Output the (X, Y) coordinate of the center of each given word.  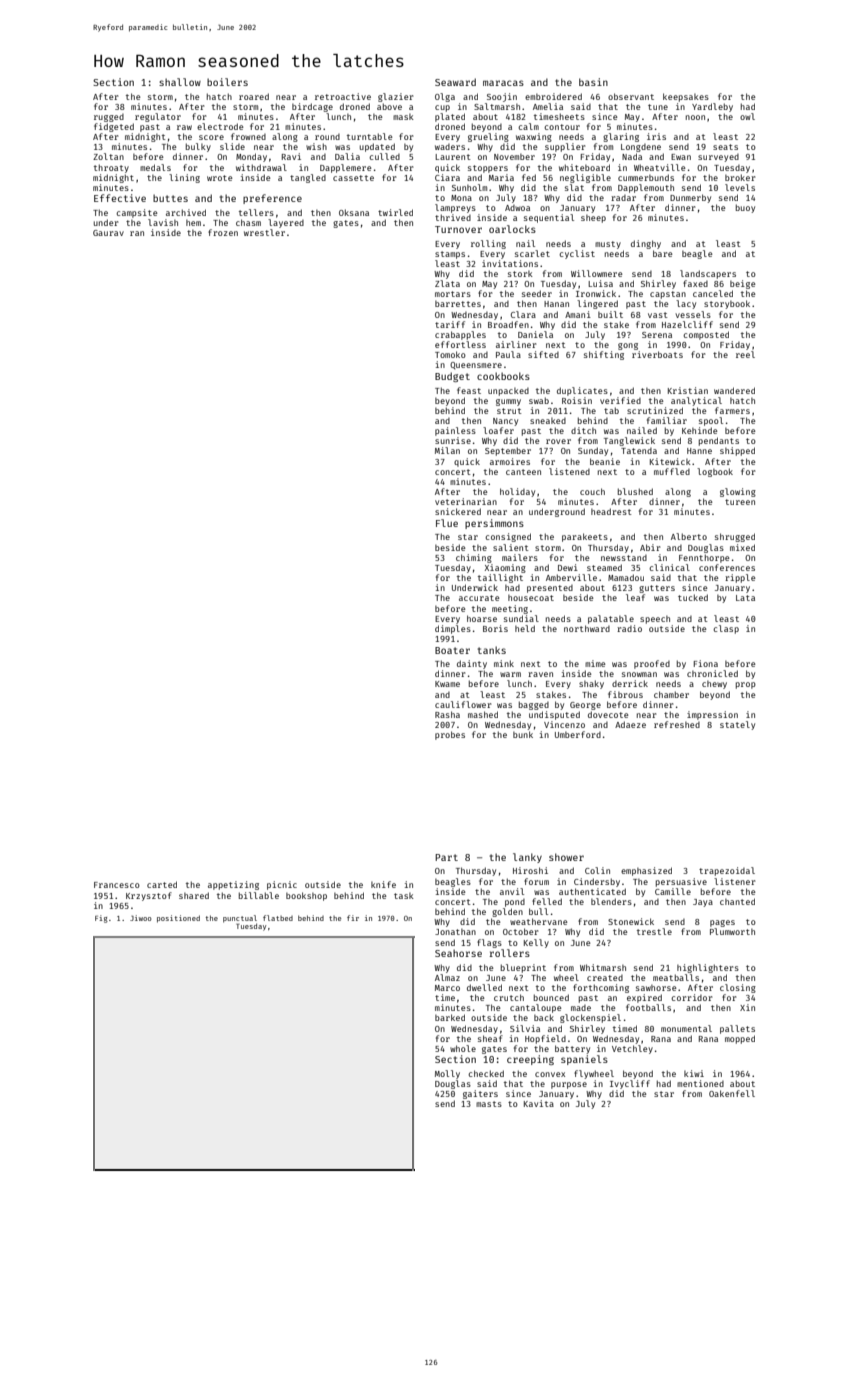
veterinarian (466, 501)
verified (620, 400)
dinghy (646, 244)
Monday (251, 157)
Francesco (117, 885)
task (404, 896)
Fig (101, 919)
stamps (450, 255)
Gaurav (108, 233)
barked (450, 1017)
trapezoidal (727, 871)
